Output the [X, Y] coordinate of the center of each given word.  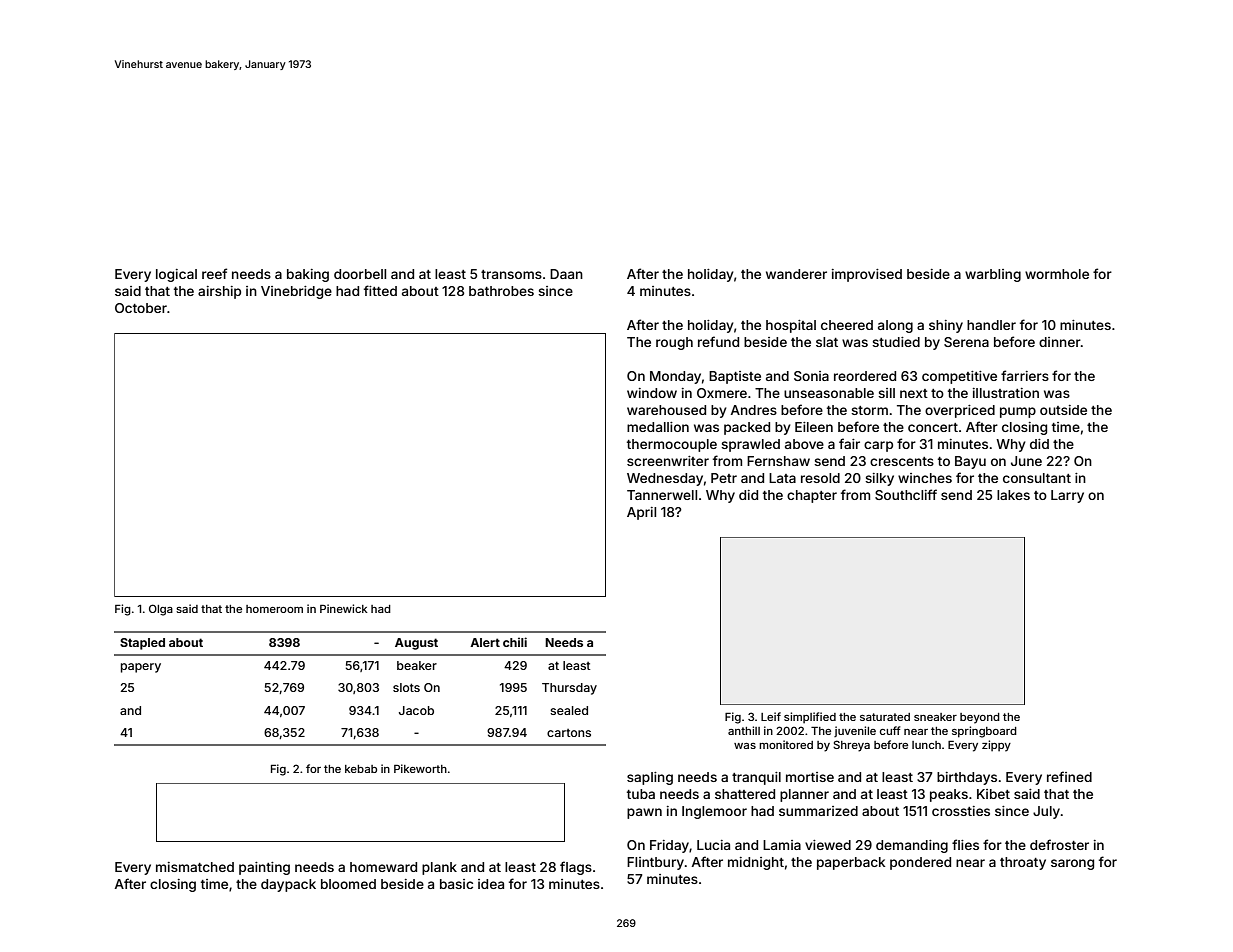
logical [176, 275]
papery [141, 668]
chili [515, 642]
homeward [383, 867]
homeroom [274, 609]
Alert [485, 642]
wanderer [796, 274]
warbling [993, 275]
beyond [980, 718]
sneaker [935, 717]
